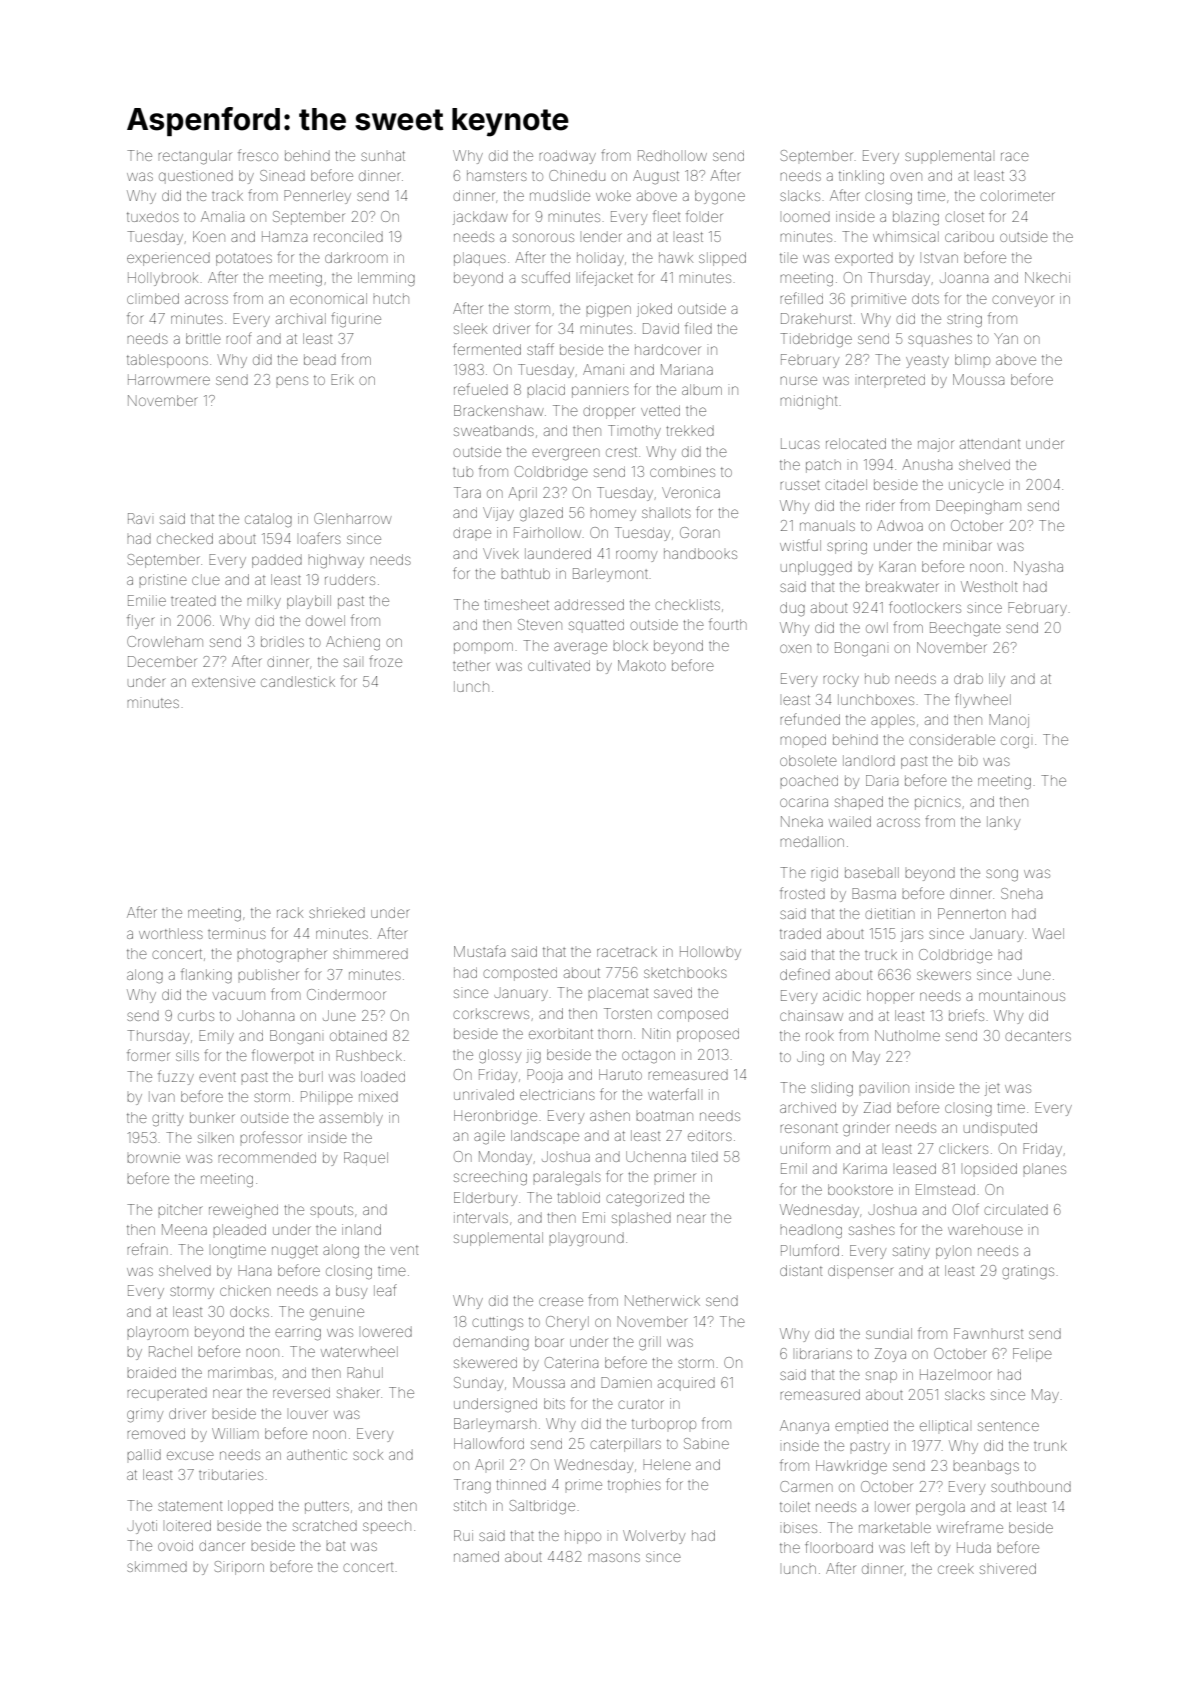 The image size is (1201, 1698). What do you see at coordinates (706, 1443) in the image?
I see `Sabine` at bounding box center [706, 1443].
